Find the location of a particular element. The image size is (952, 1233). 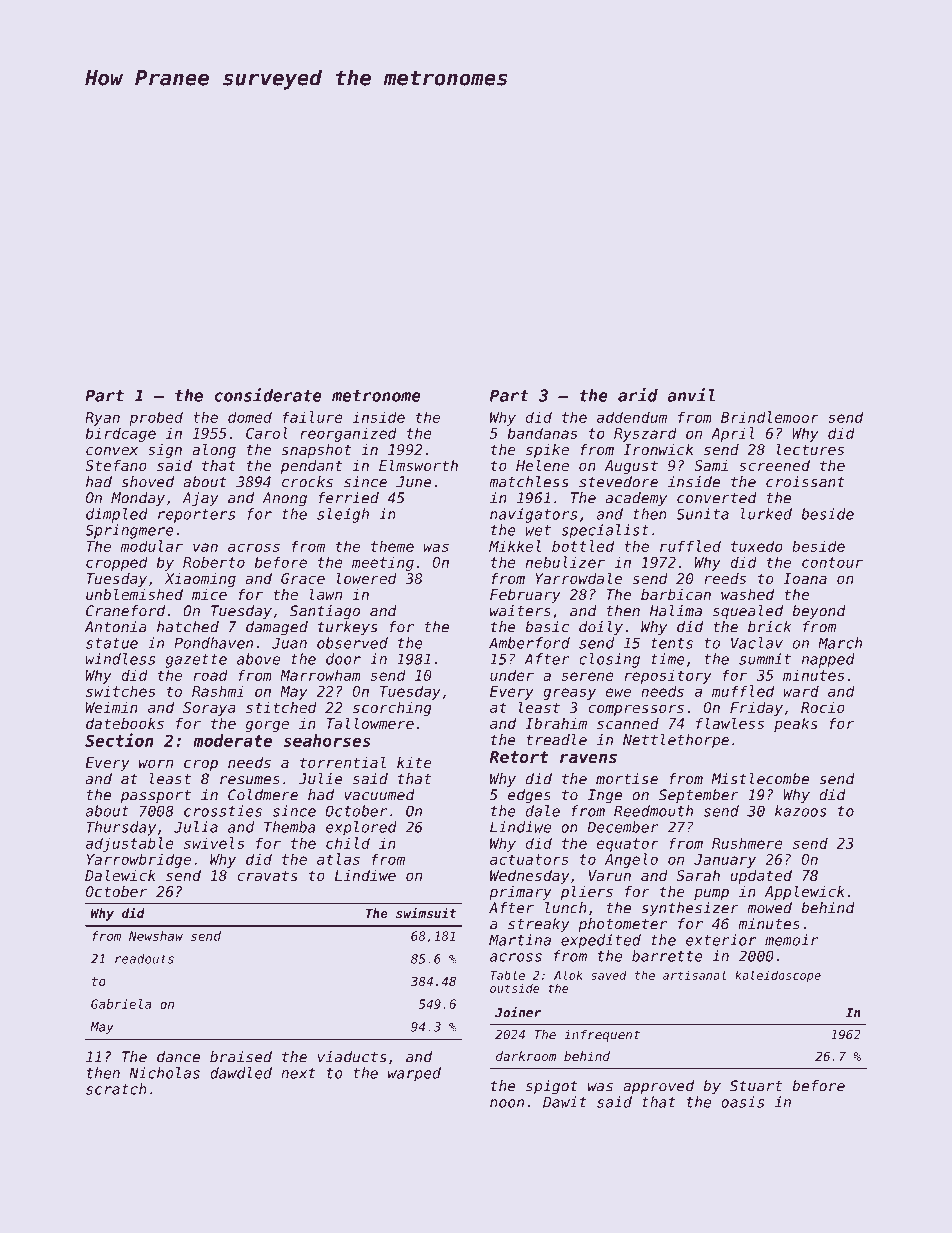

Newshaw is located at coordinates (156, 936).
